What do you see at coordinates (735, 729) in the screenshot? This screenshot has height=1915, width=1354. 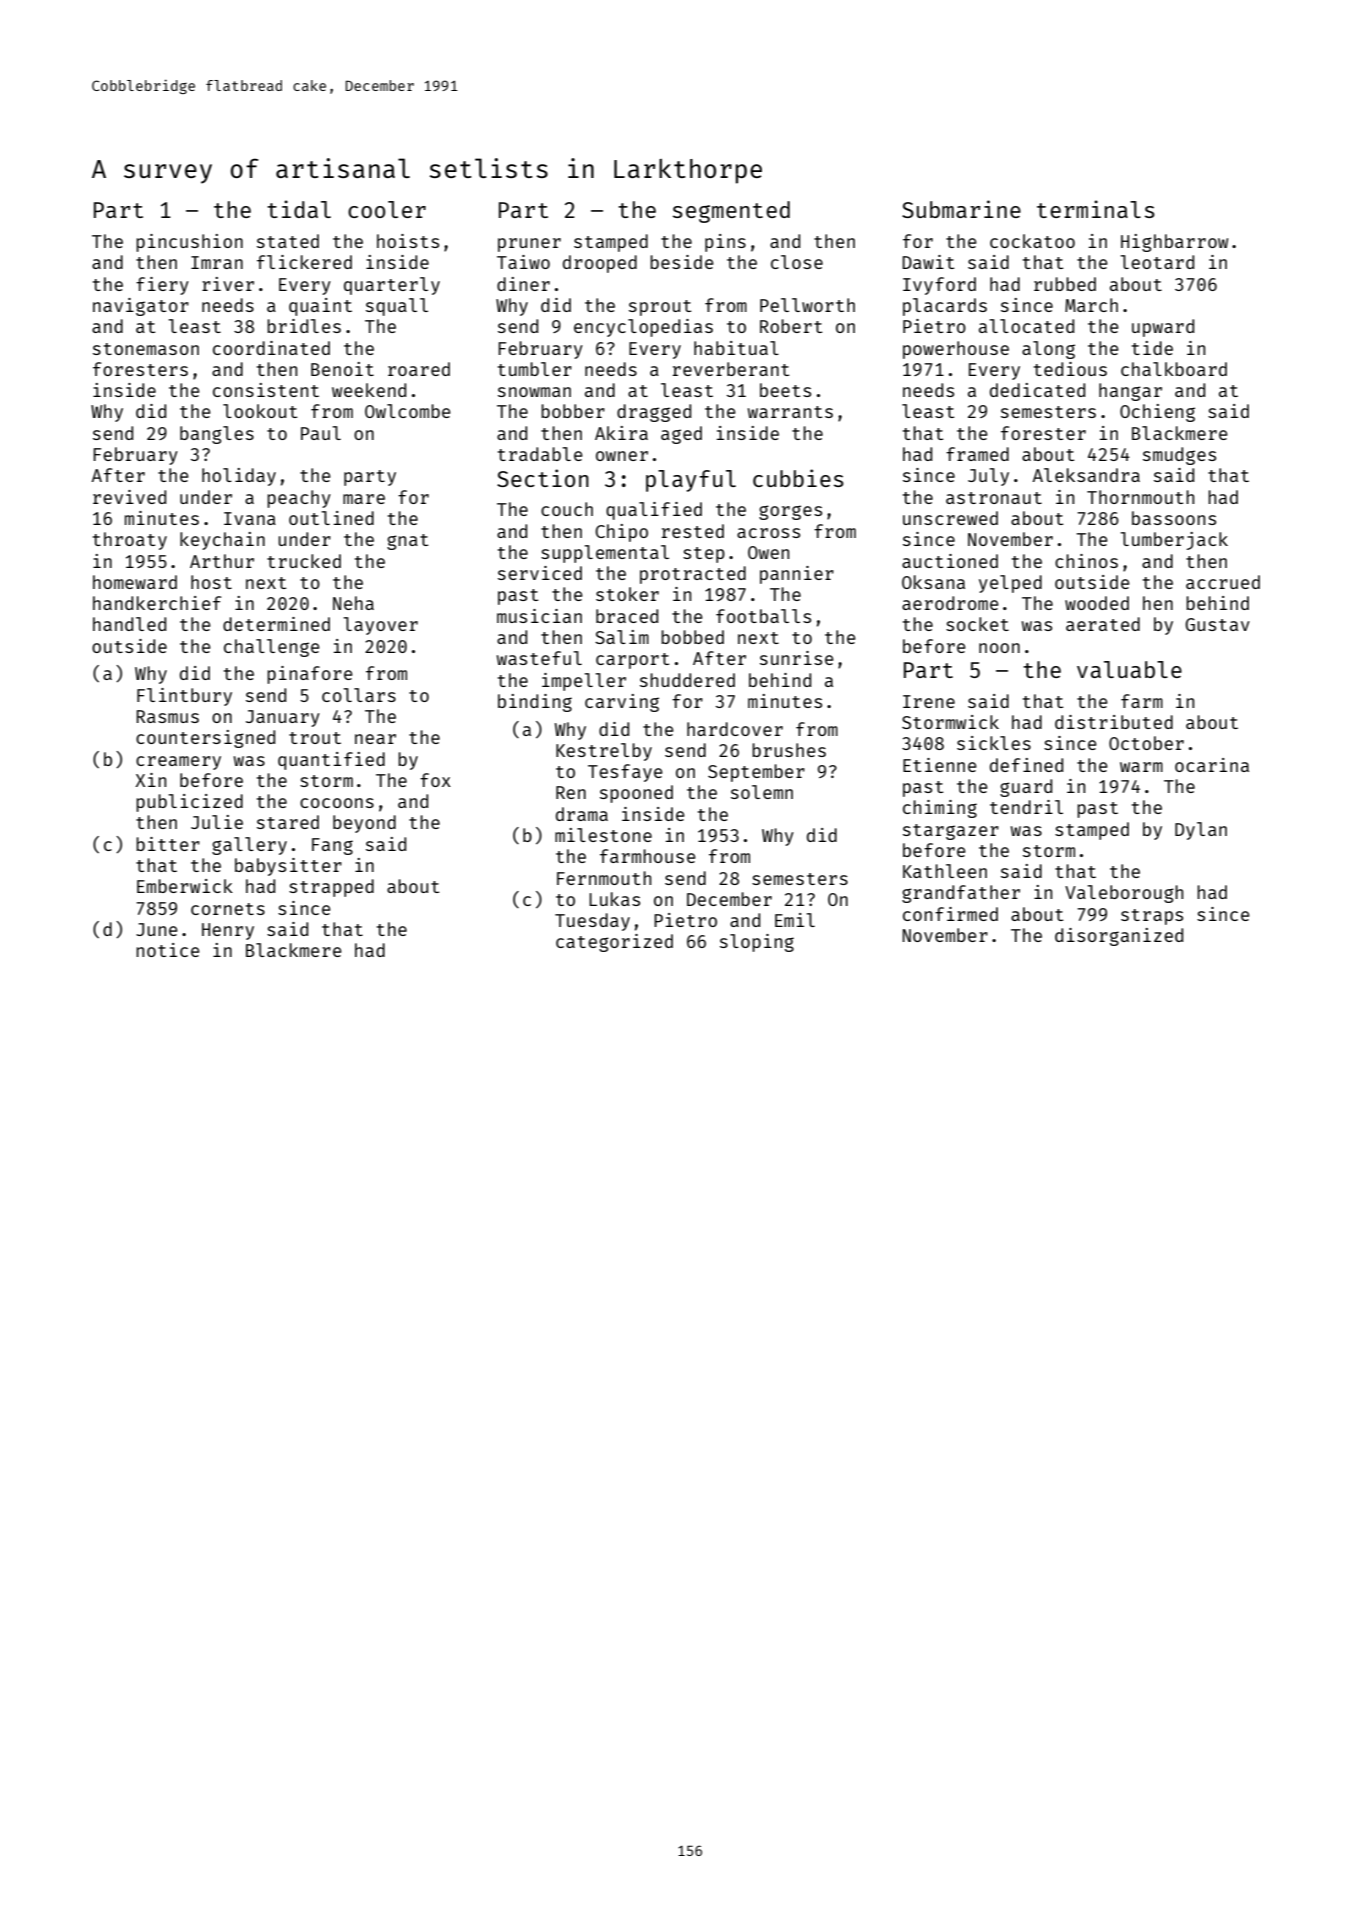 I see `hardcover` at bounding box center [735, 729].
